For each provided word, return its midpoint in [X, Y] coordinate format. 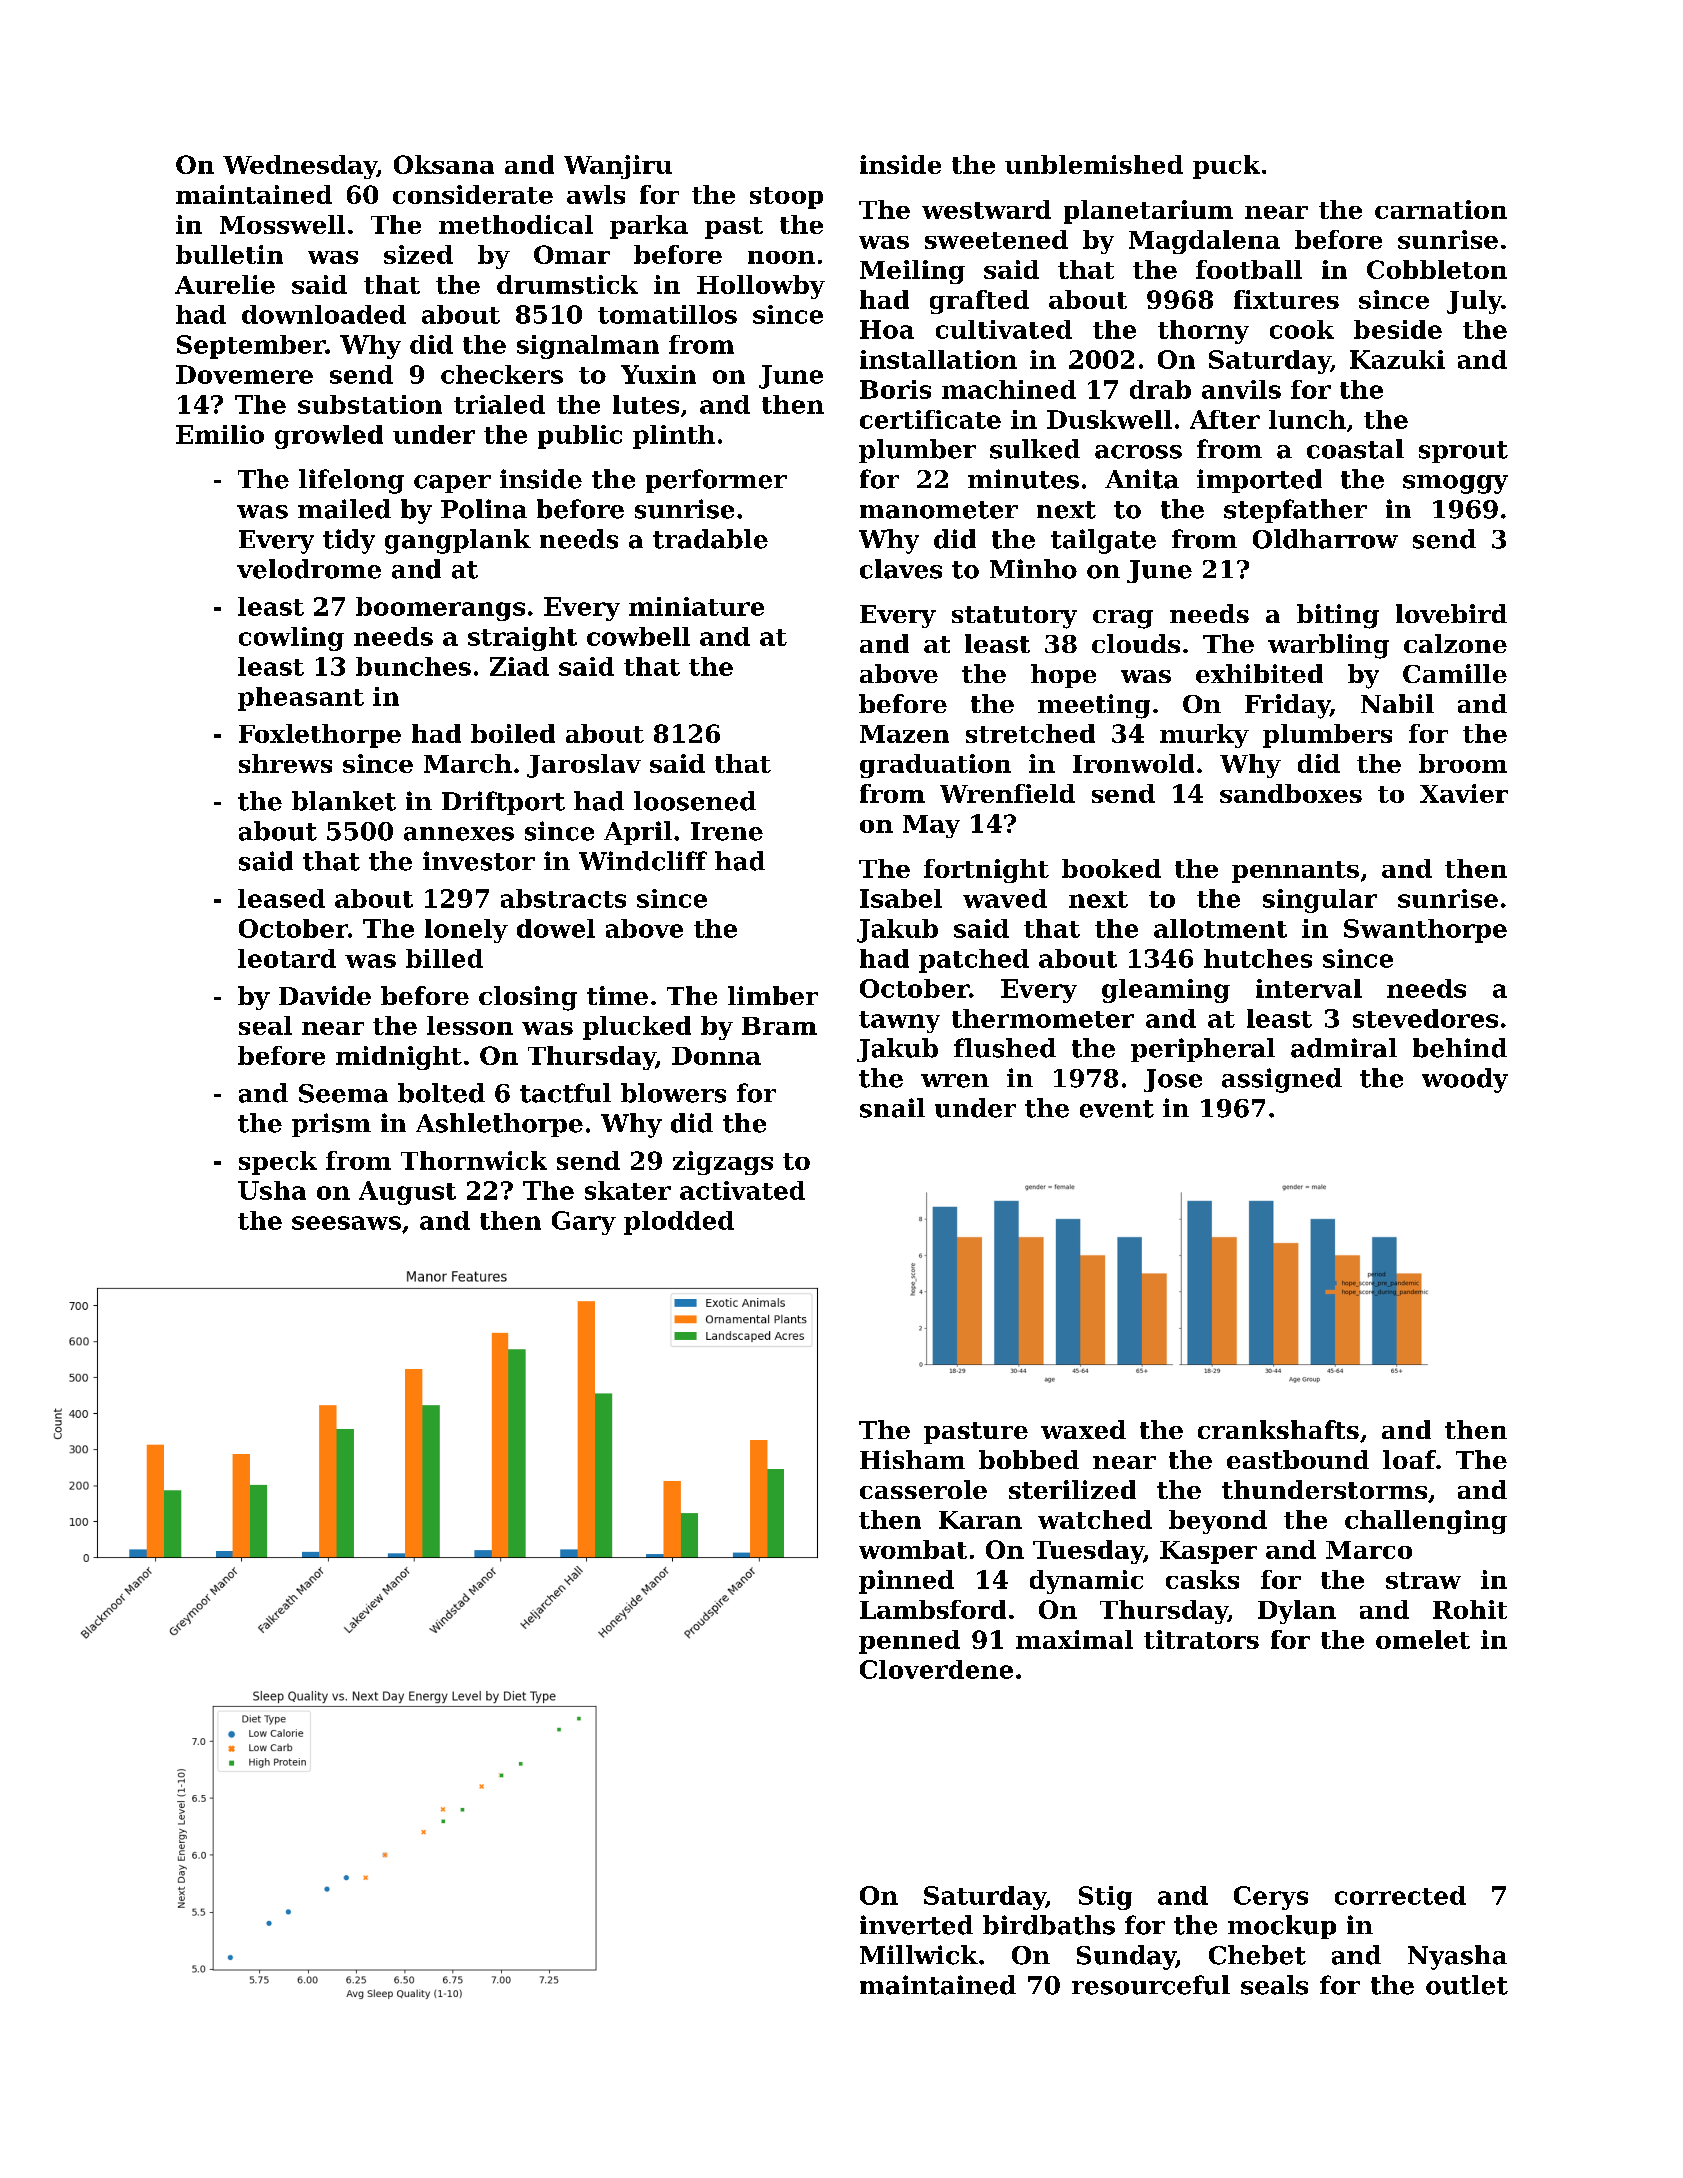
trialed [499, 404]
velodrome [309, 569]
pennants [1295, 872]
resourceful [1151, 1985]
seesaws [346, 1223]
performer [716, 481]
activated [742, 1190]
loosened [695, 801]
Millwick [919, 1955]
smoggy [1455, 484]
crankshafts [1278, 1429]
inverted [916, 1925]
